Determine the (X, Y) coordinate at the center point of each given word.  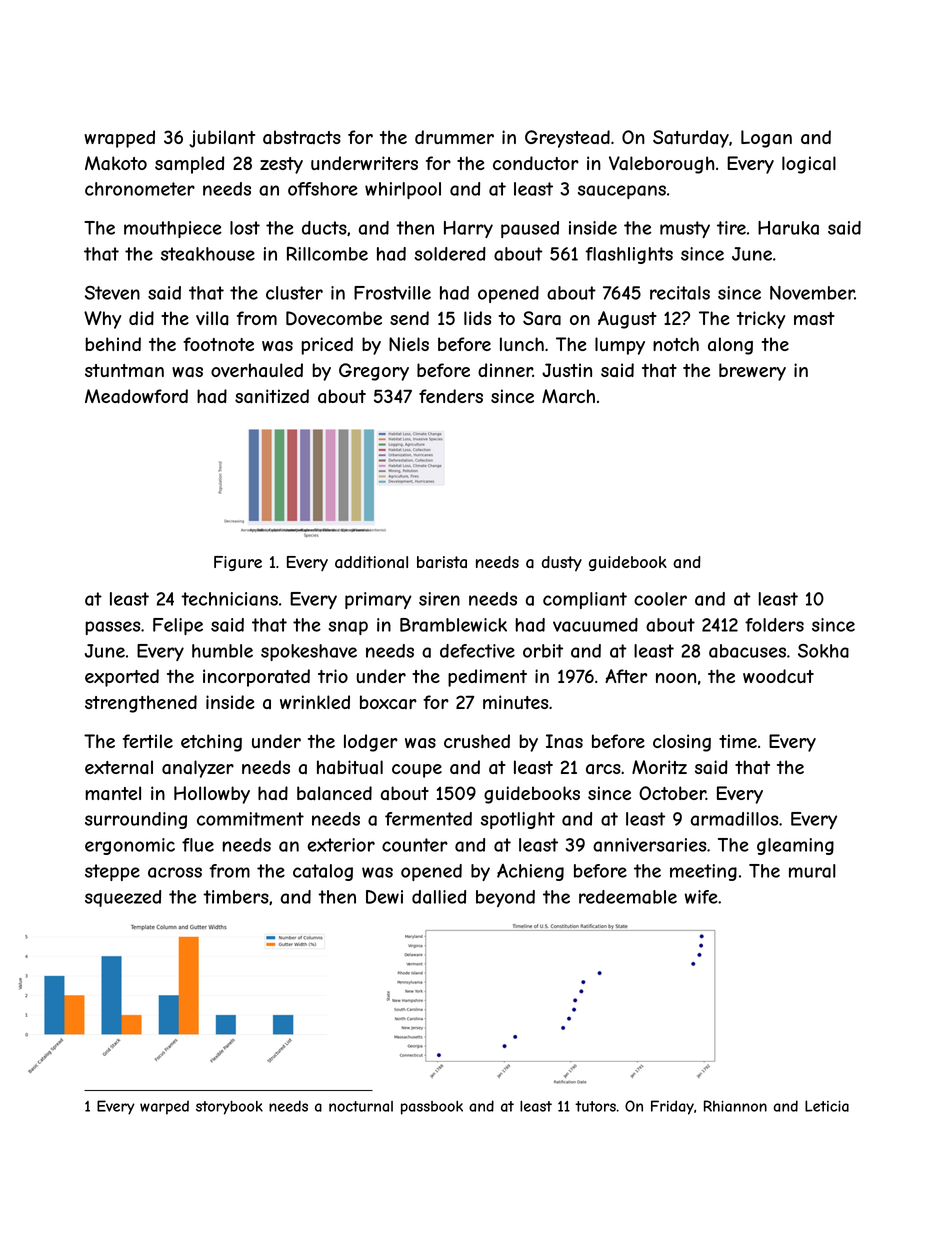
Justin (567, 370)
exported (122, 678)
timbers (236, 897)
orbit (543, 651)
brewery (752, 372)
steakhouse (208, 254)
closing (682, 743)
